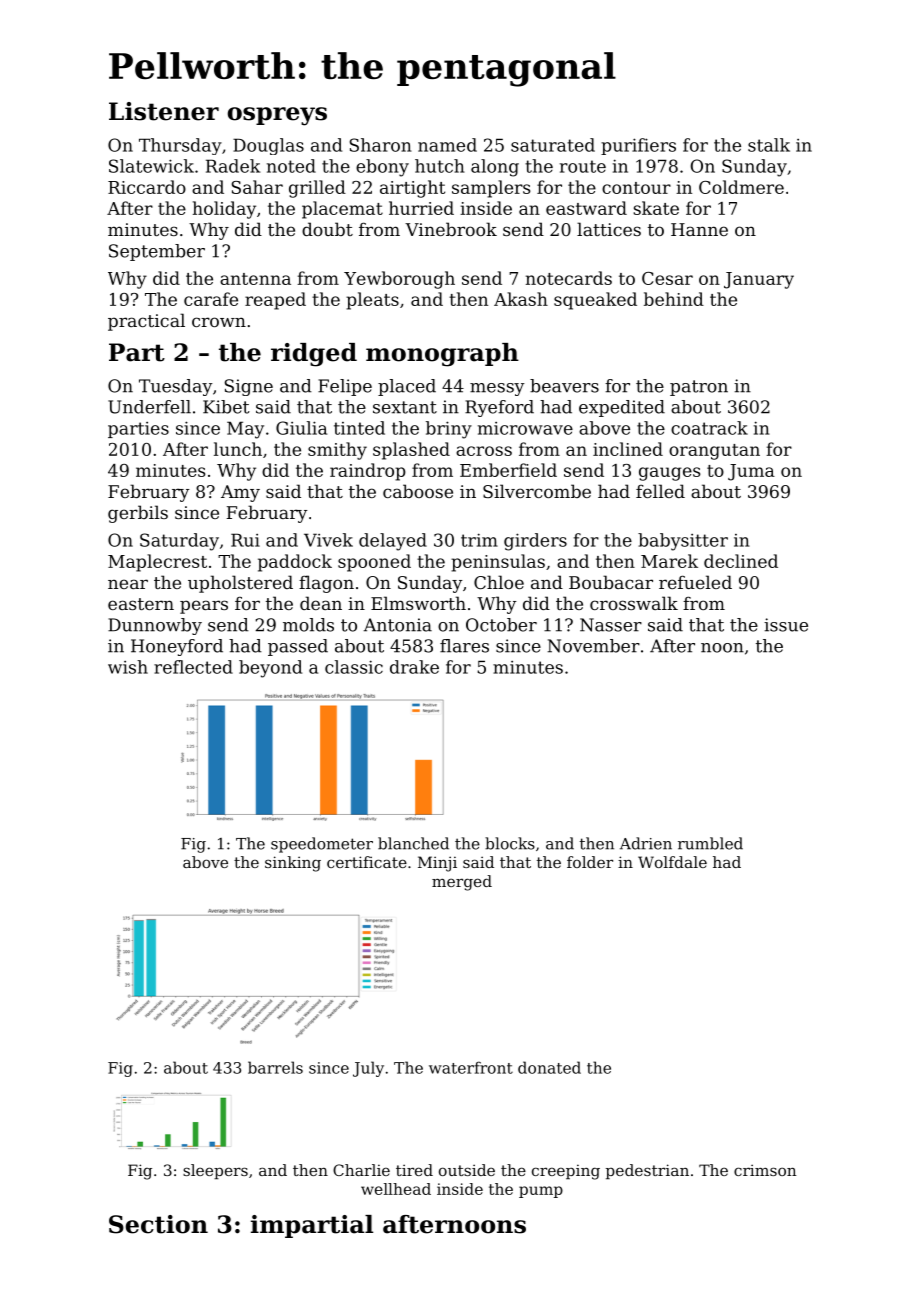 The width and height of the document is (924, 1308). What do you see at coordinates (769, 145) in the document?
I see `stalk` at bounding box center [769, 145].
